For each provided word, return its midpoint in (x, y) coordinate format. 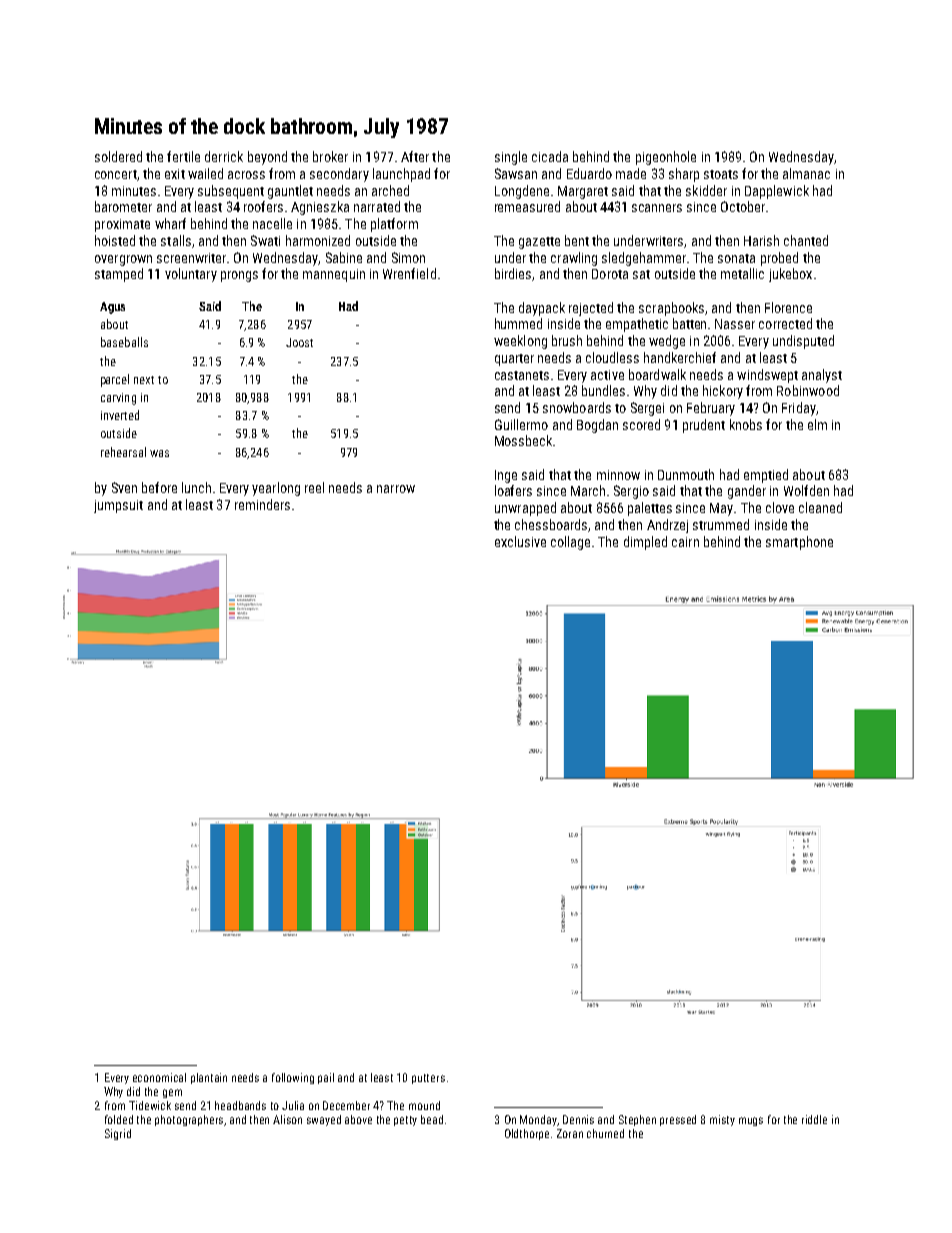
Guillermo (521, 424)
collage (570, 543)
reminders (262, 504)
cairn (685, 542)
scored (641, 424)
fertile (183, 156)
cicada (550, 156)
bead (432, 1119)
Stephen (637, 1120)
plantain (209, 1078)
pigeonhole (666, 158)
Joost (299, 342)
